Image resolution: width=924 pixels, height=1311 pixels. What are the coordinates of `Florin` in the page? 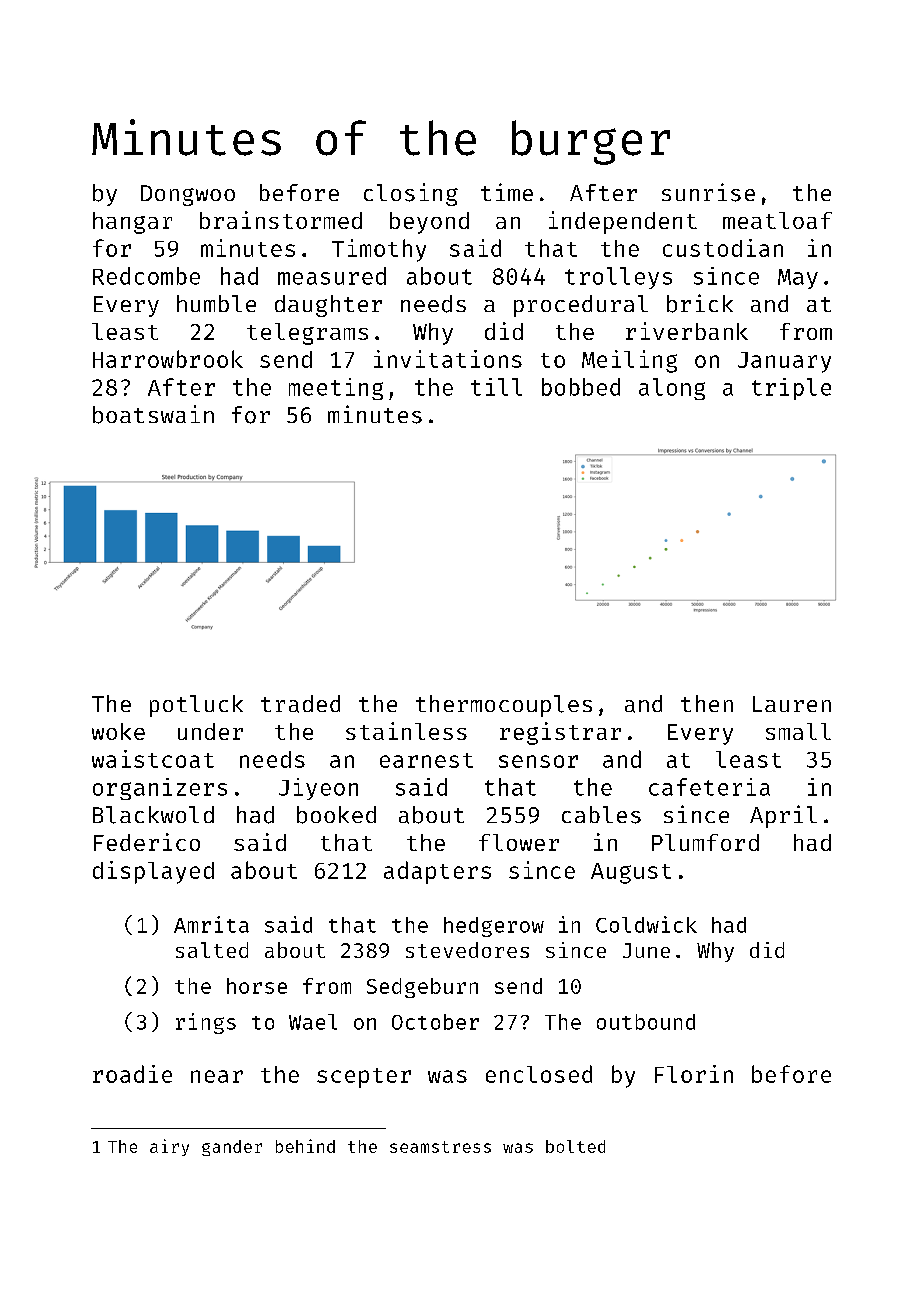 It's located at (694, 1074).
